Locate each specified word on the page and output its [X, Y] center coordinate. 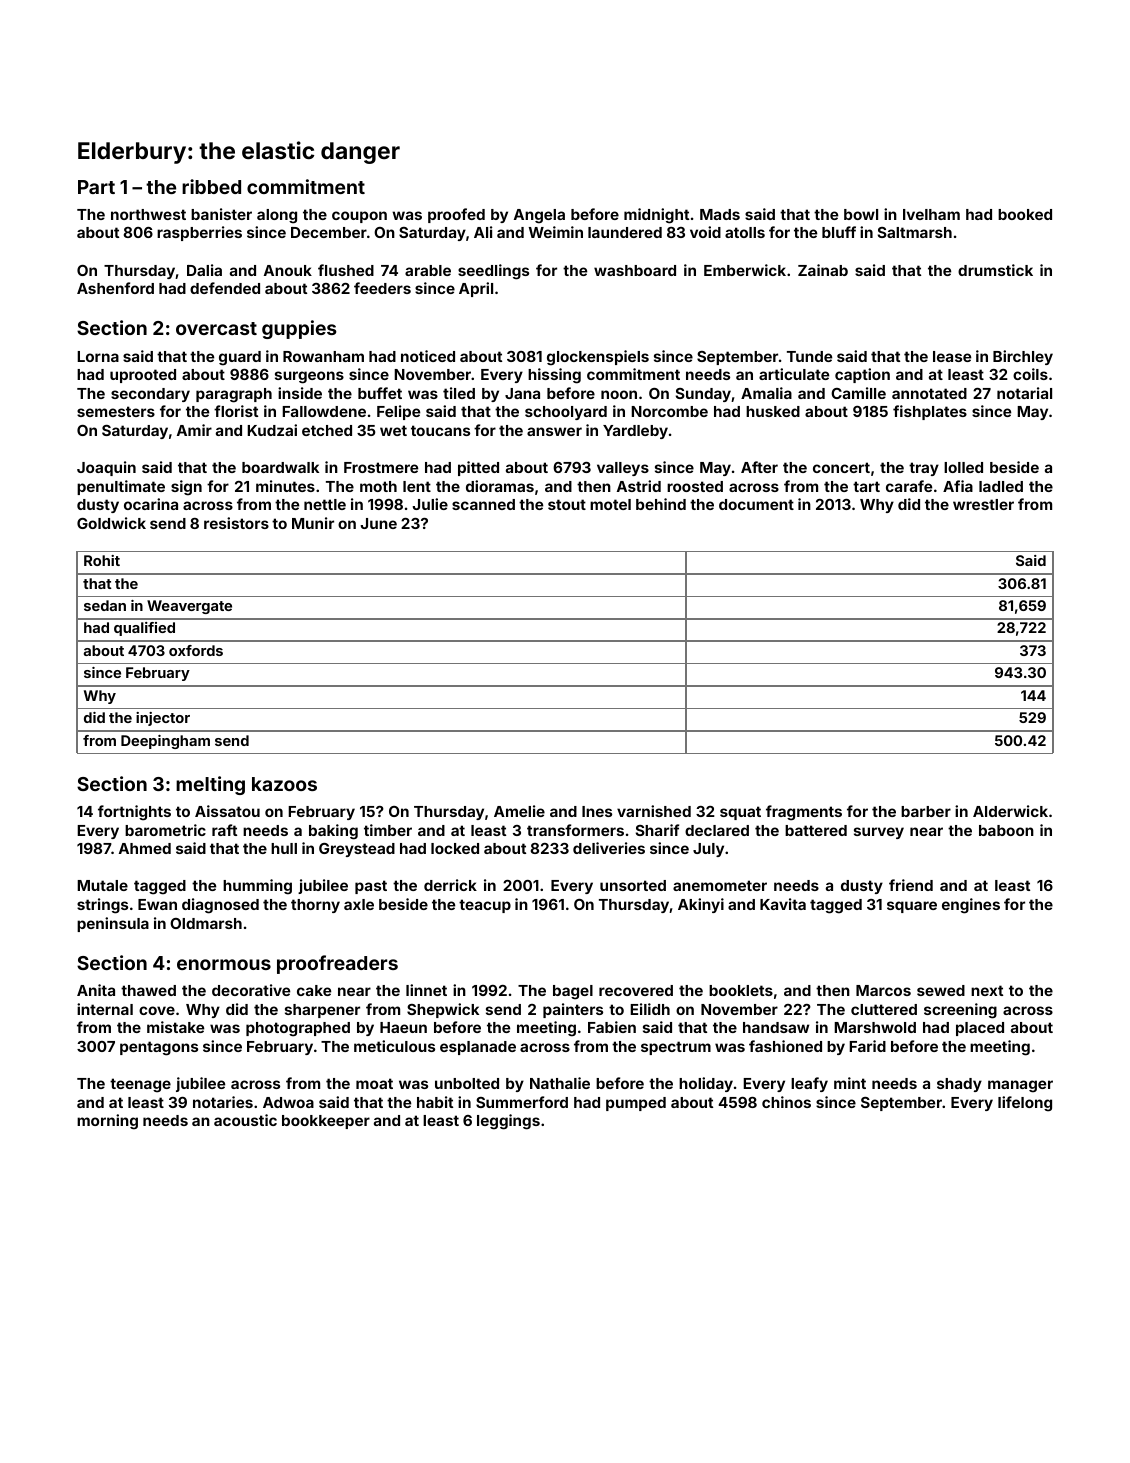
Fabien [612, 1027]
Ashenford [115, 288]
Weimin [556, 232]
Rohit [102, 560]
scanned [483, 504]
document [756, 504]
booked [1025, 214]
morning [107, 1122]
